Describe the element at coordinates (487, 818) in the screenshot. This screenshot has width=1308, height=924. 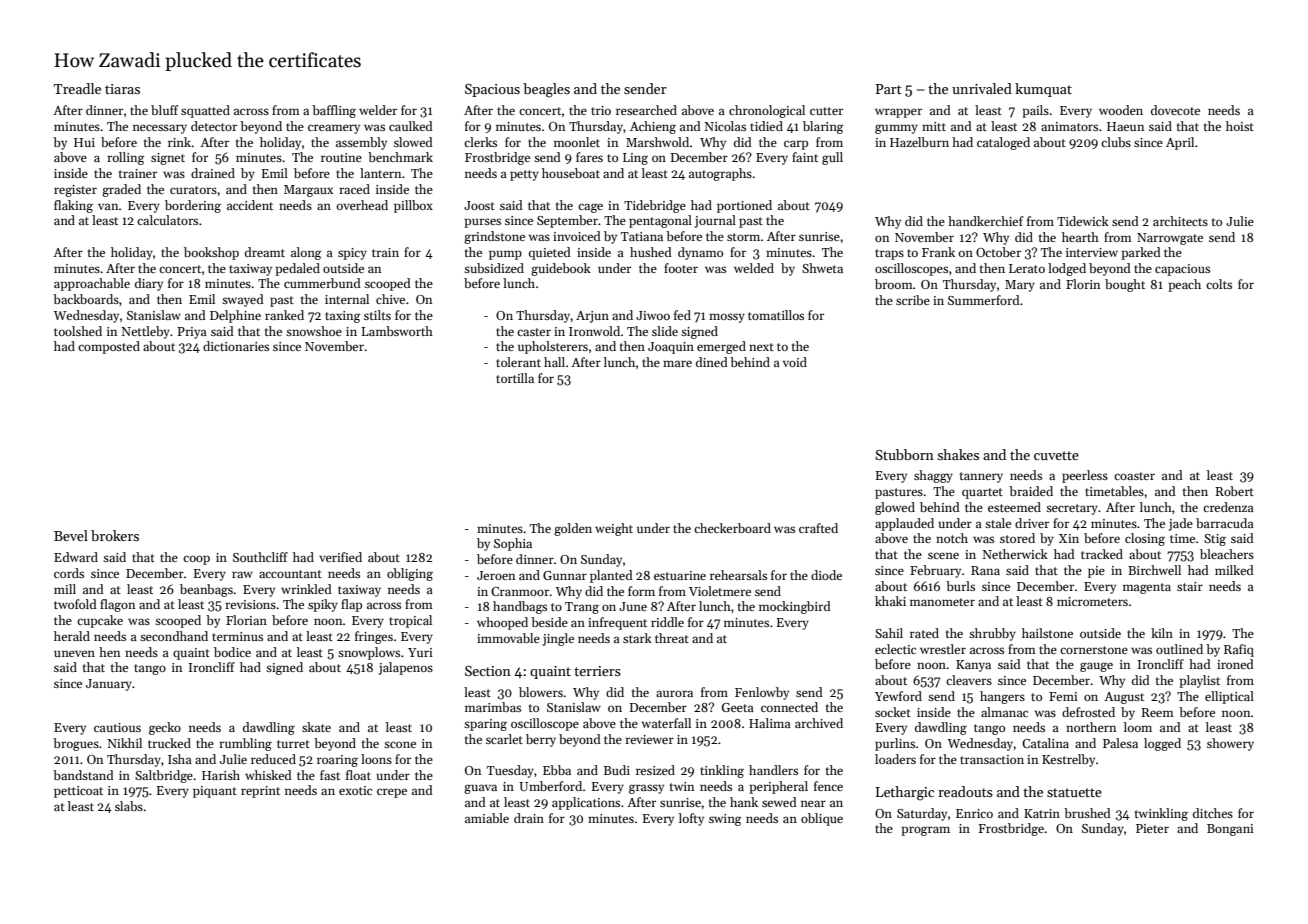
I see `amiable` at that location.
